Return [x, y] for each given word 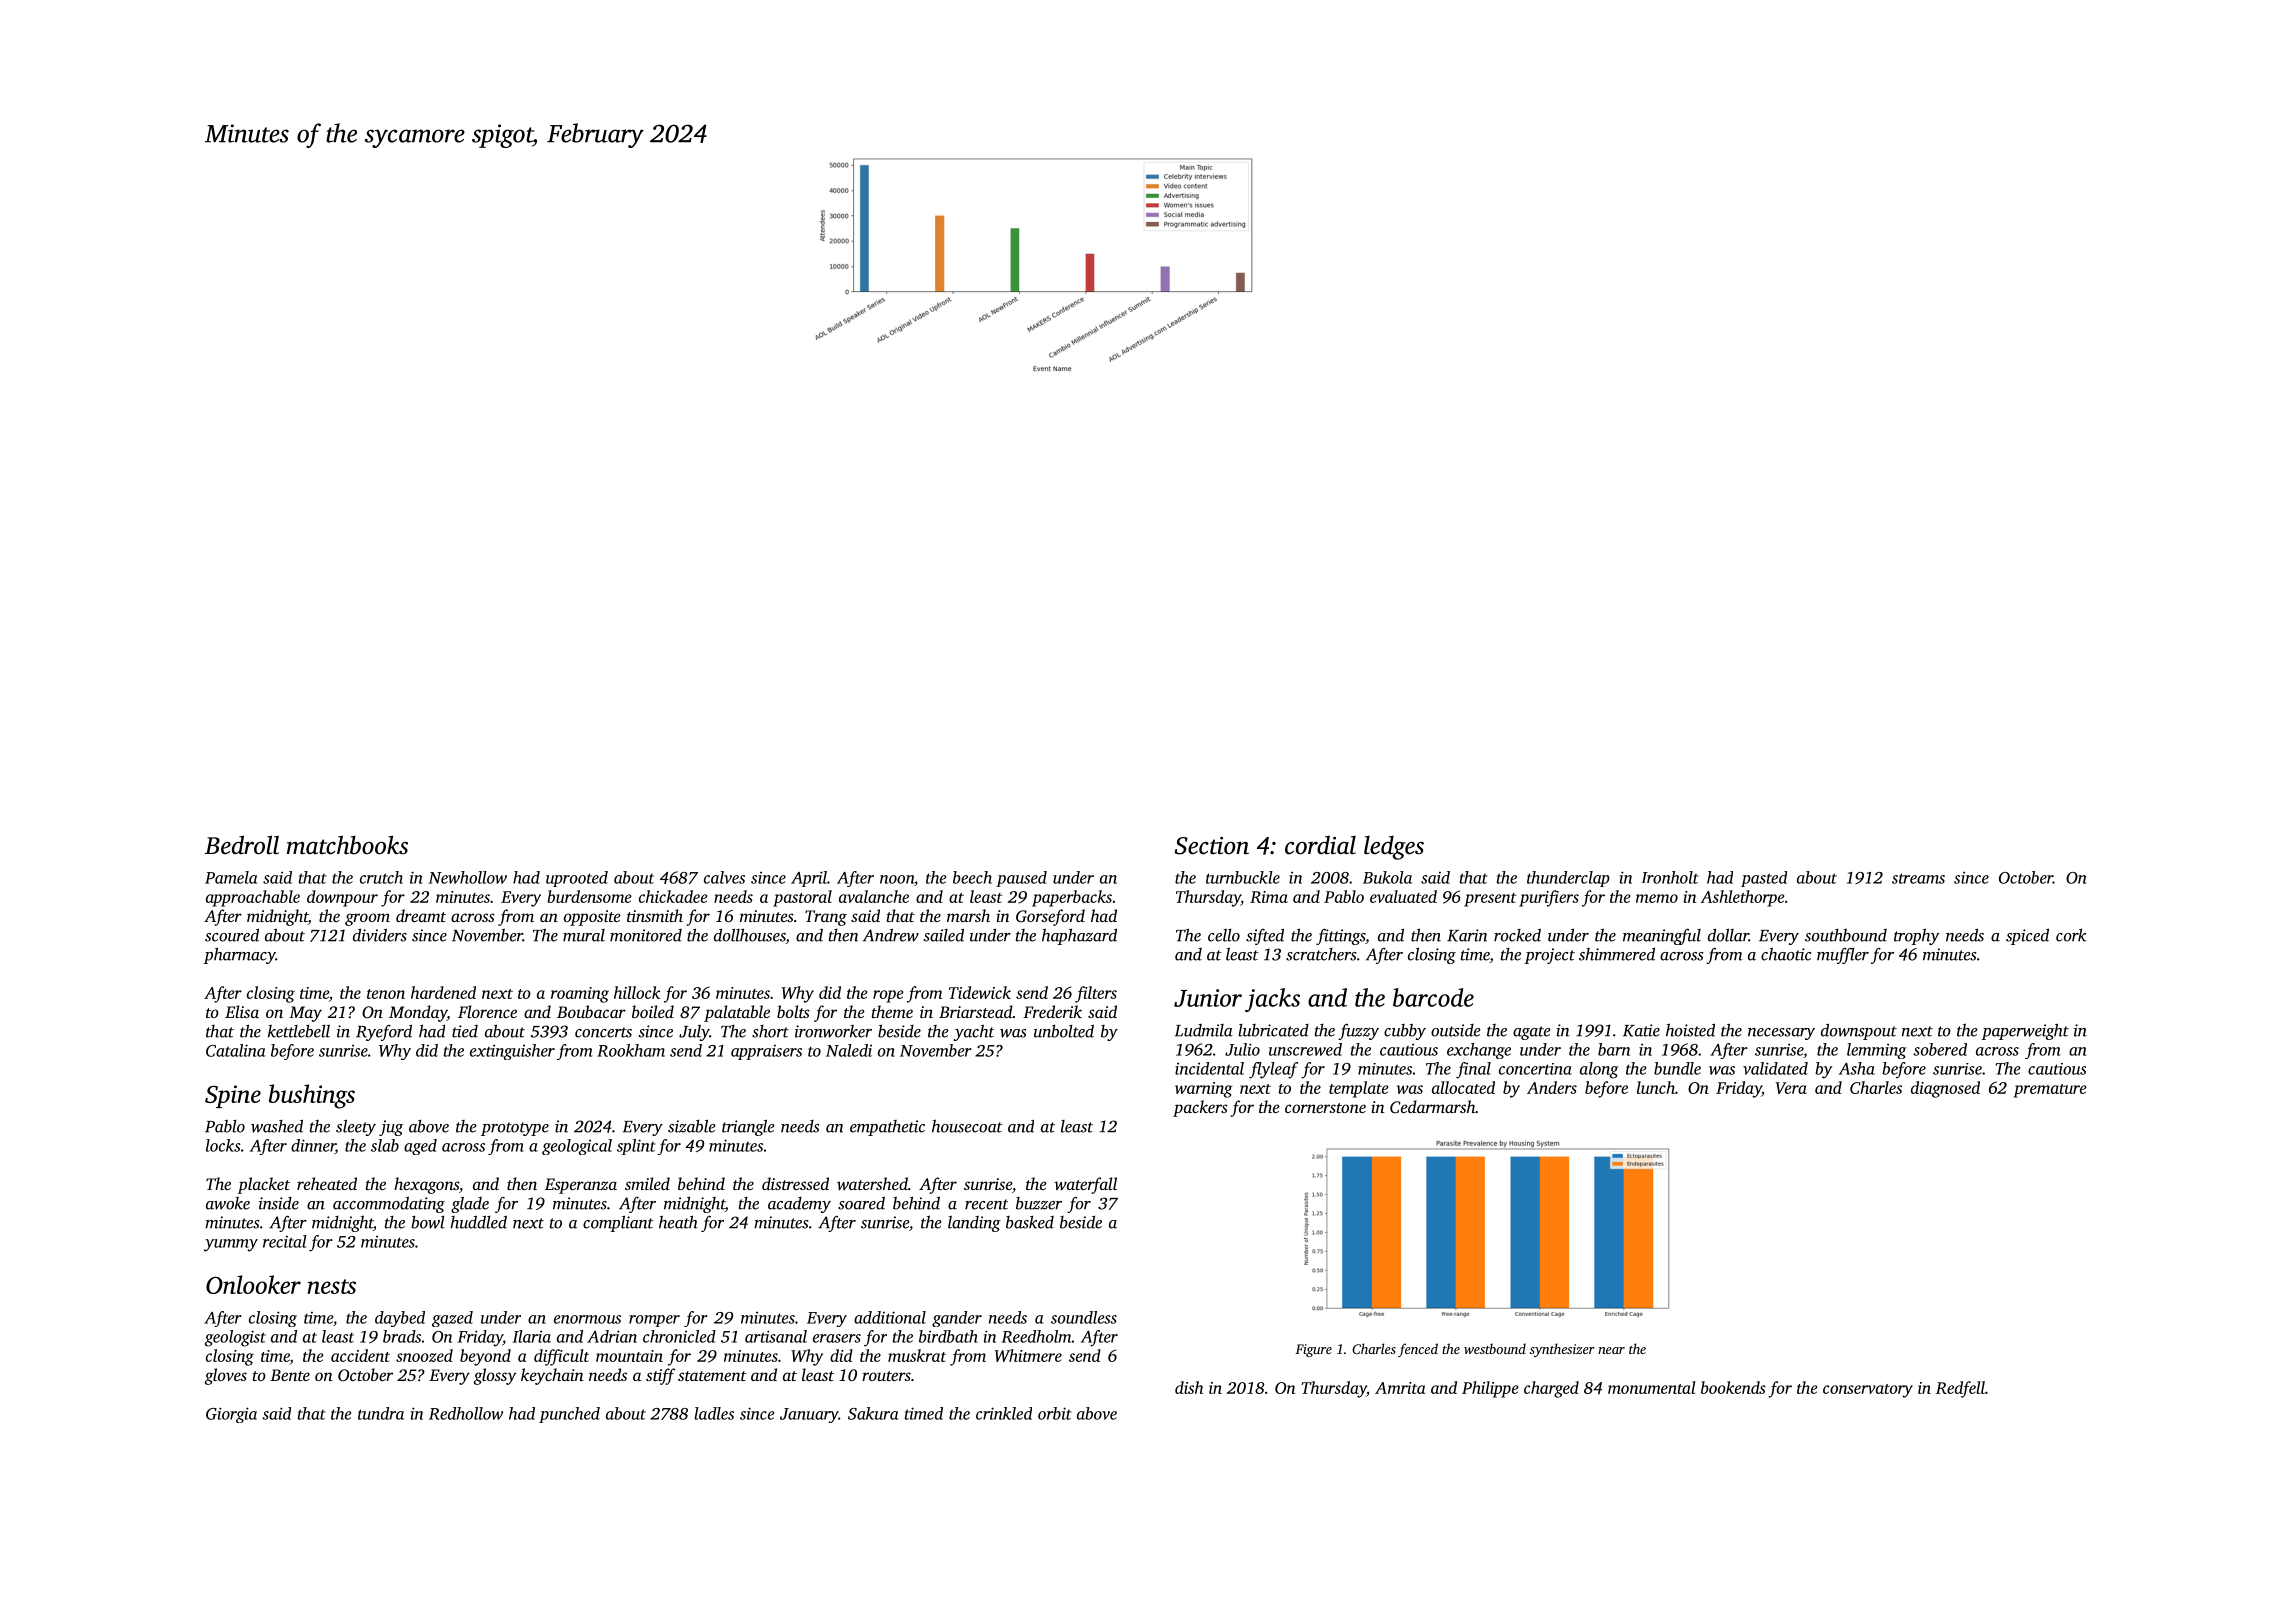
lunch [1656, 1087]
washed [277, 1126]
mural [584, 935]
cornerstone [1325, 1108]
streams [1918, 878]
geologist [235, 1338]
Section [1212, 846]
